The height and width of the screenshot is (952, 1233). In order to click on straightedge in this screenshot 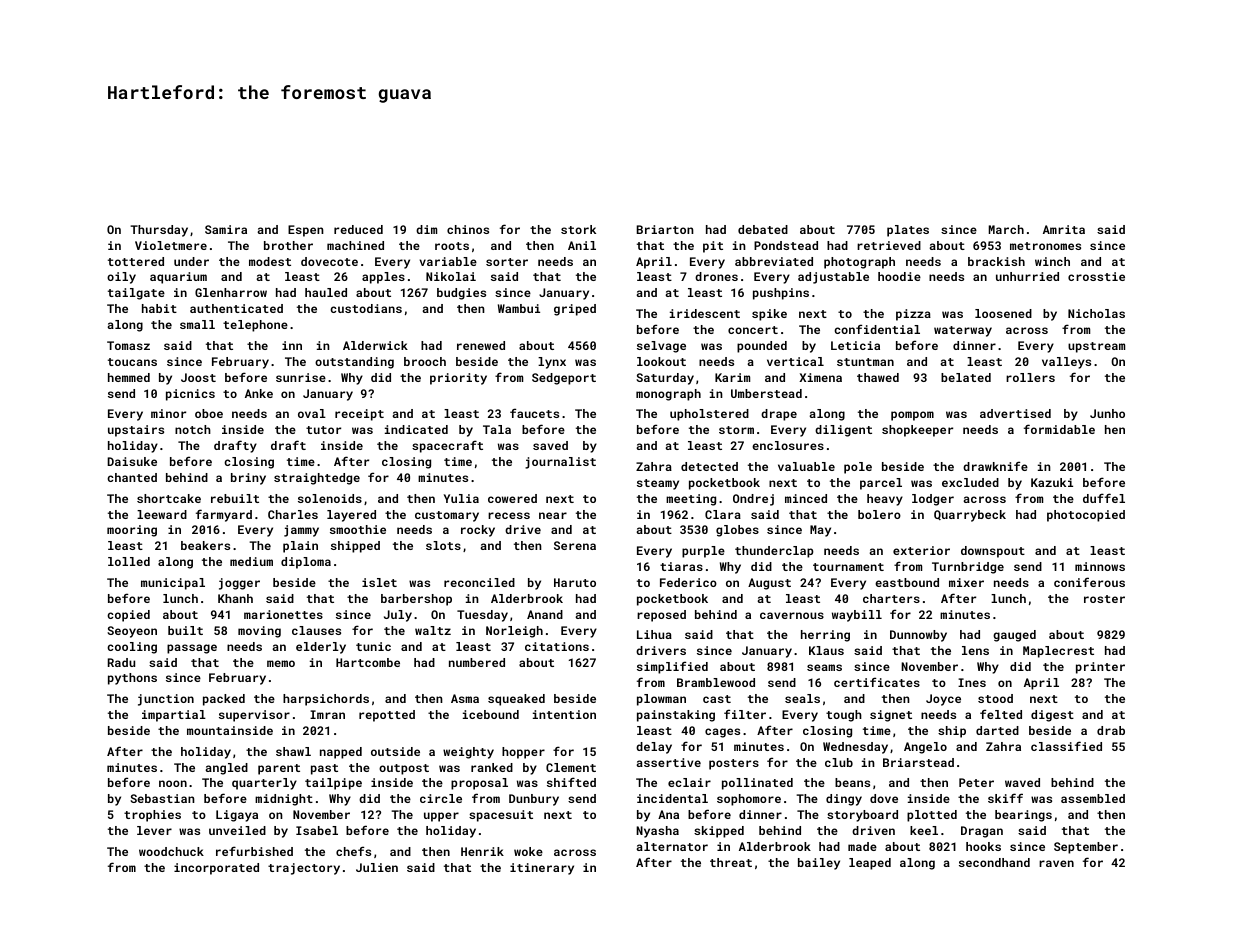, I will do `click(317, 479)`.
